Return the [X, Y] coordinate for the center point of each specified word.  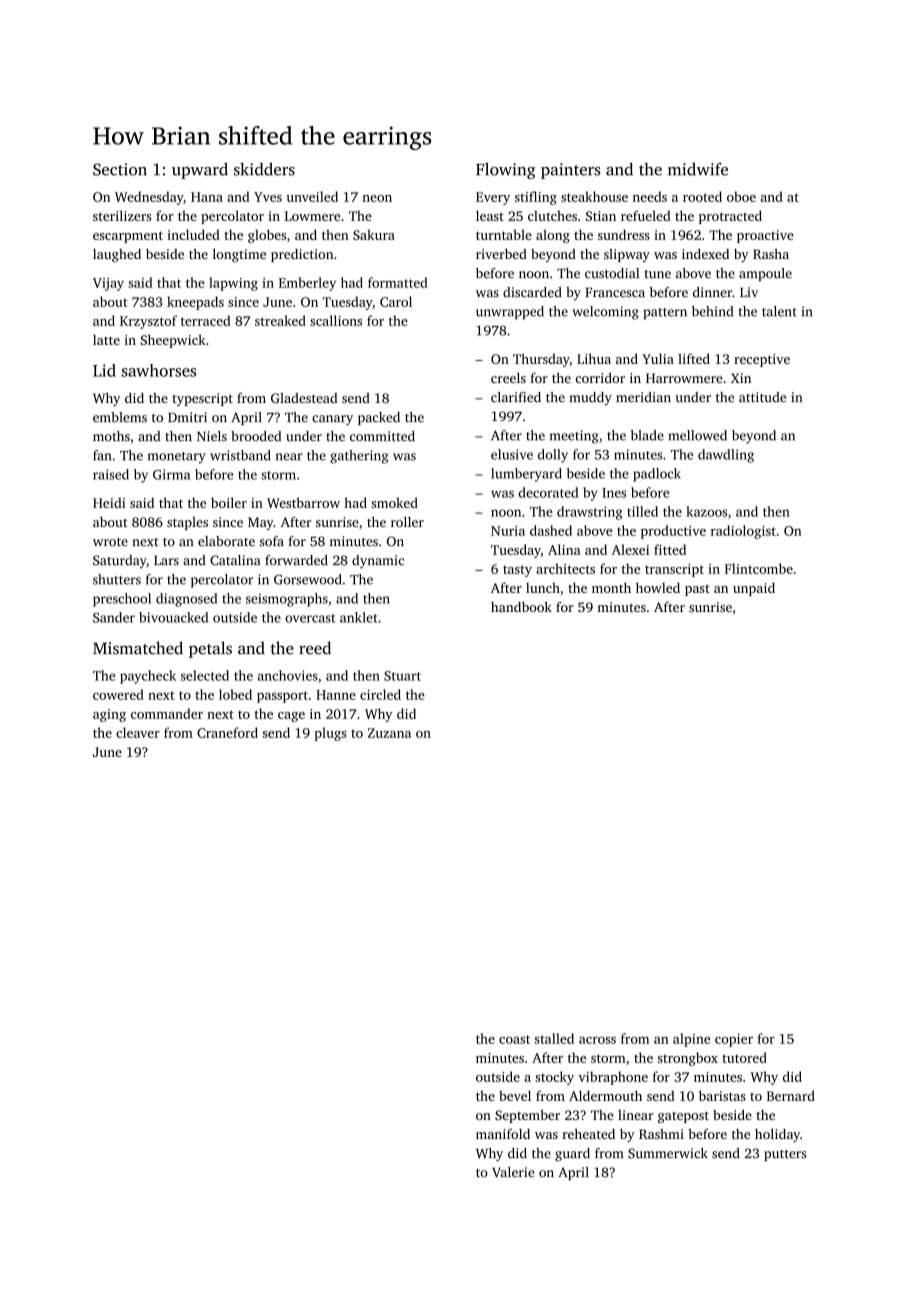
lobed [235, 694]
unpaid [754, 589]
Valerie [513, 1172]
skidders [264, 169]
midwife [698, 169]
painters [570, 171]
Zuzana [389, 733]
